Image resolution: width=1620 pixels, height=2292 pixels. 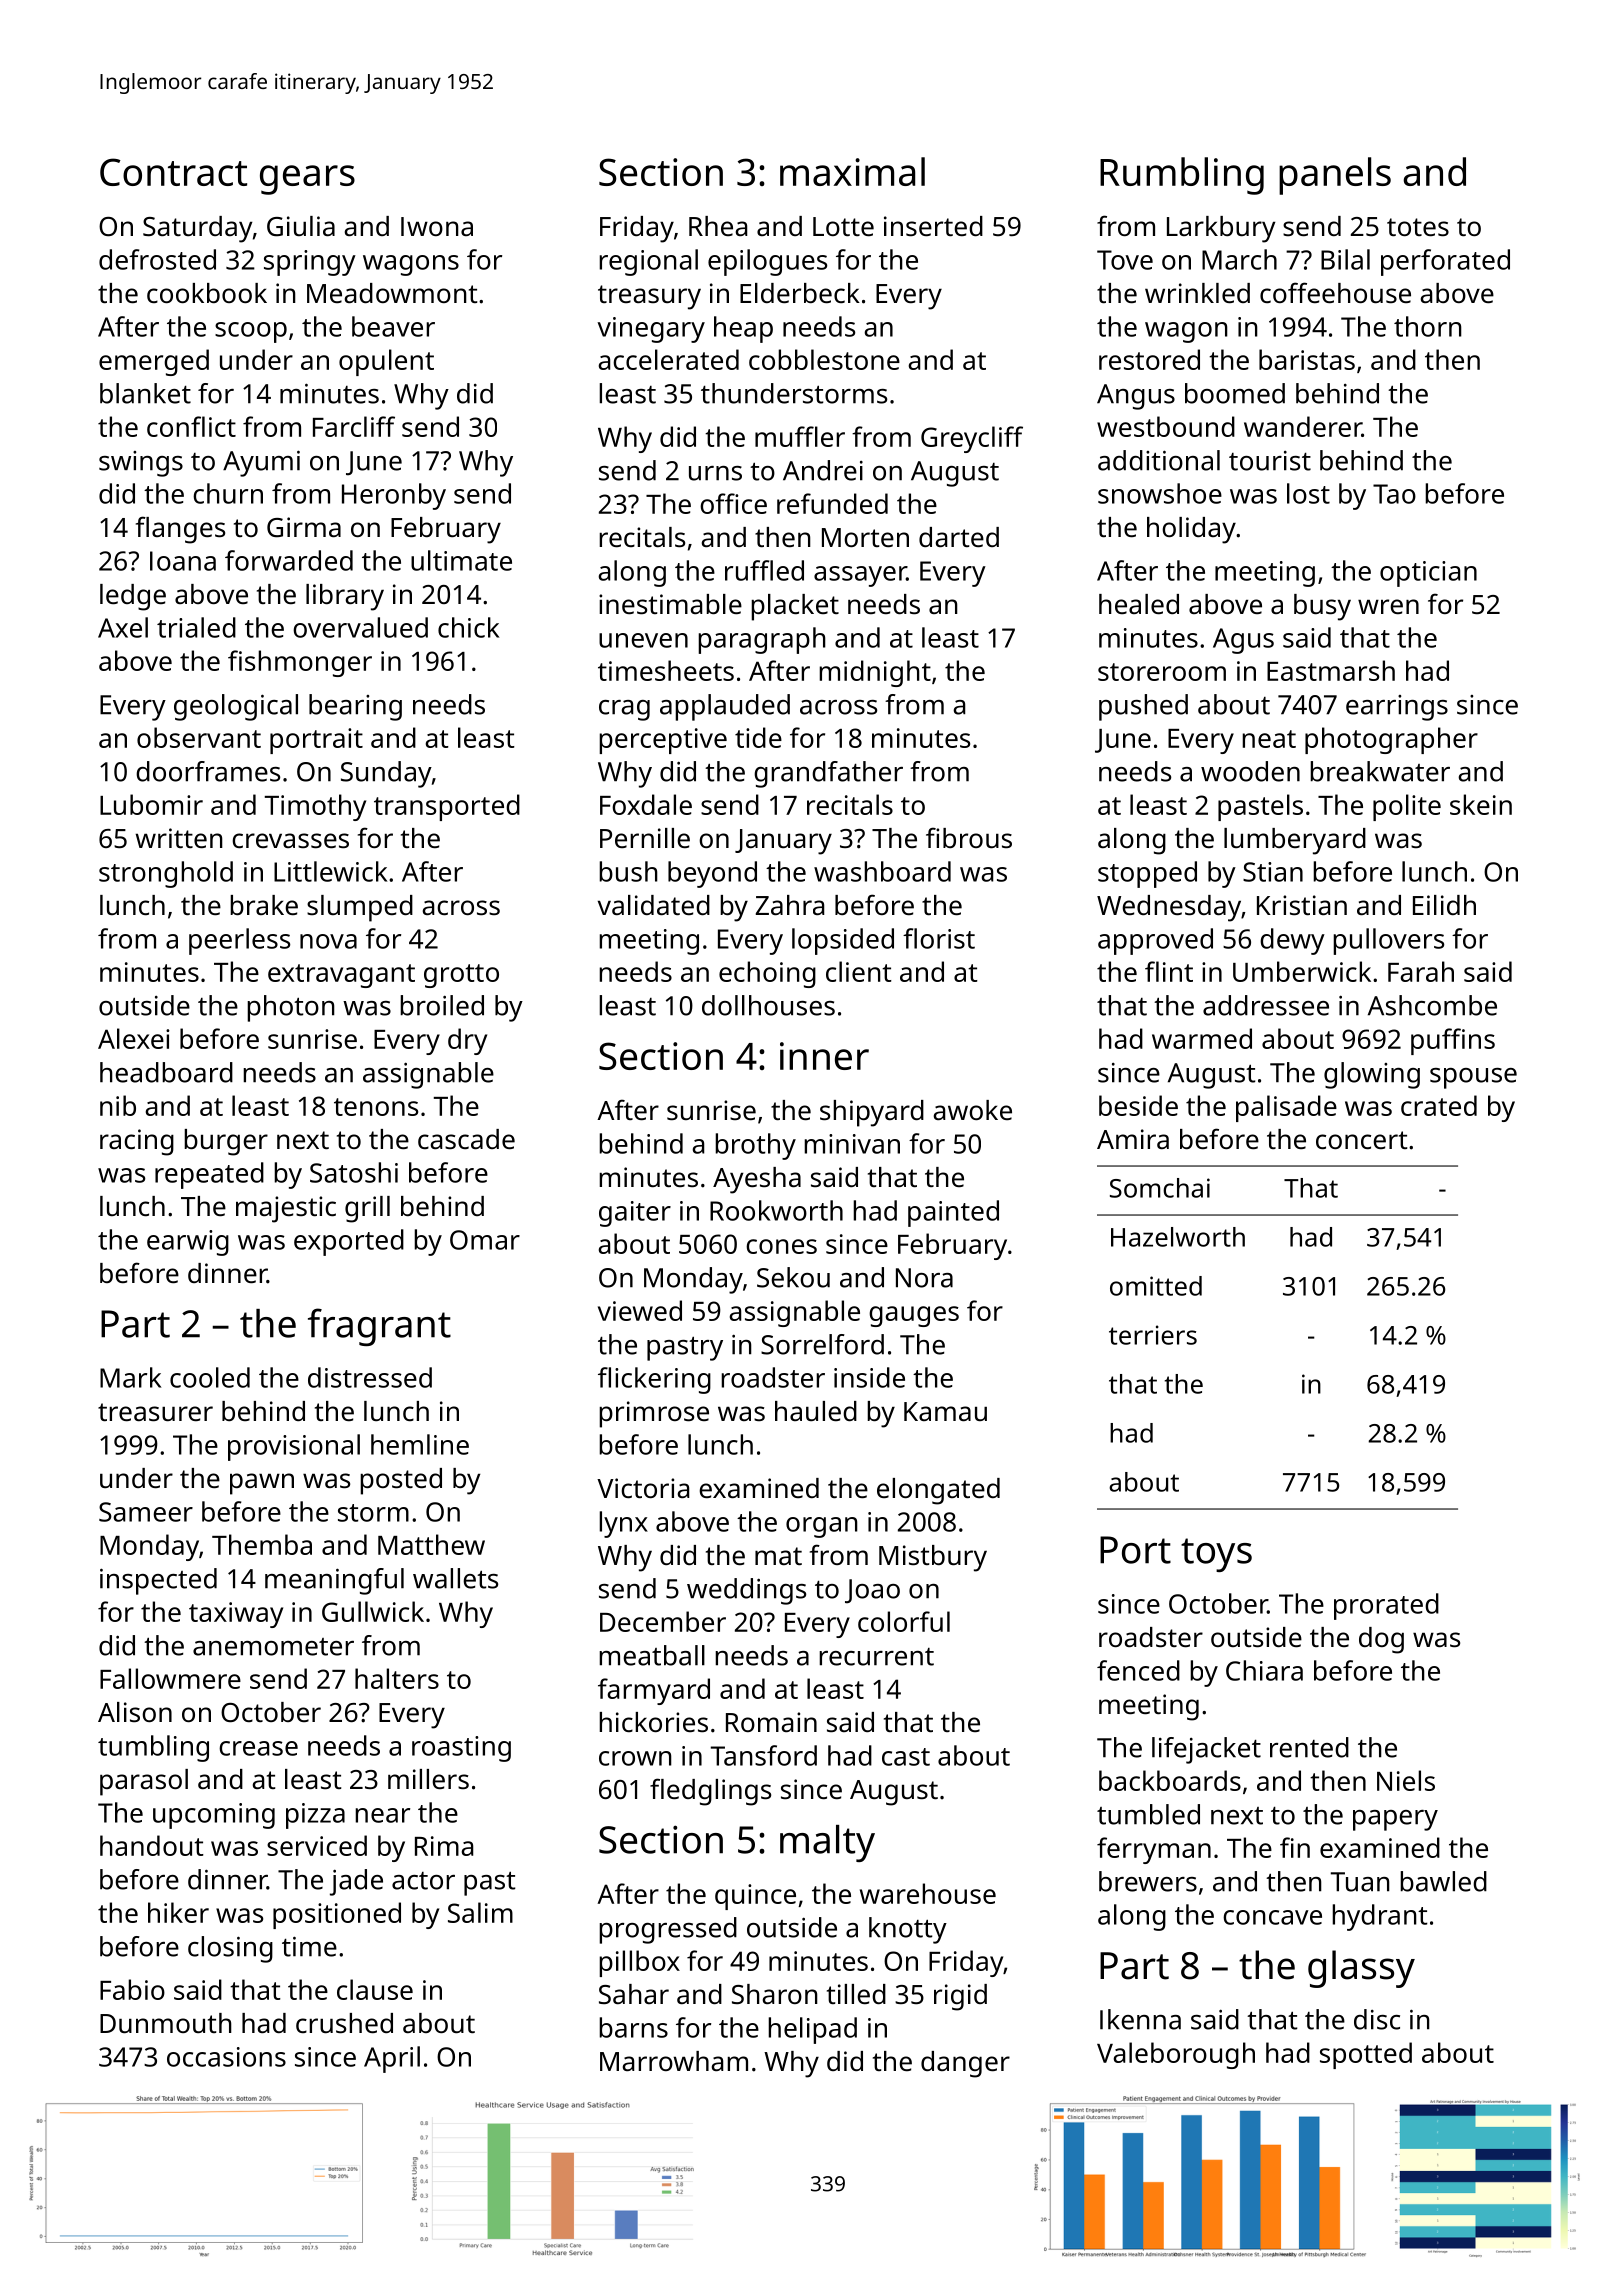 I want to click on earwig, so click(x=188, y=1243).
